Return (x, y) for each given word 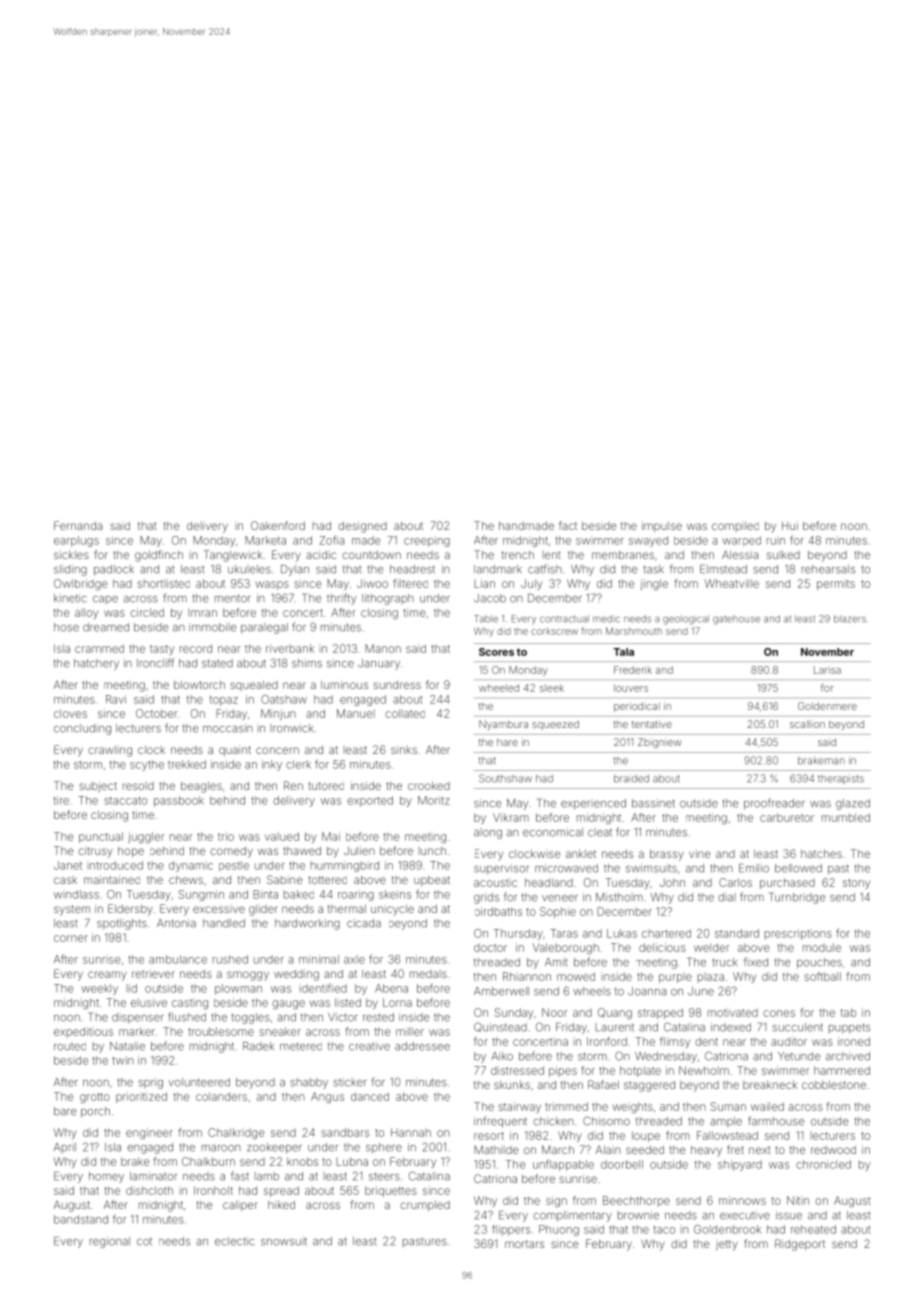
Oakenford (278, 525)
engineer (149, 1134)
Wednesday (666, 1057)
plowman (238, 989)
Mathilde (496, 1149)
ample (726, 1122)
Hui (790, 525)
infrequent (500, 1122)
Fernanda (78, 525)
